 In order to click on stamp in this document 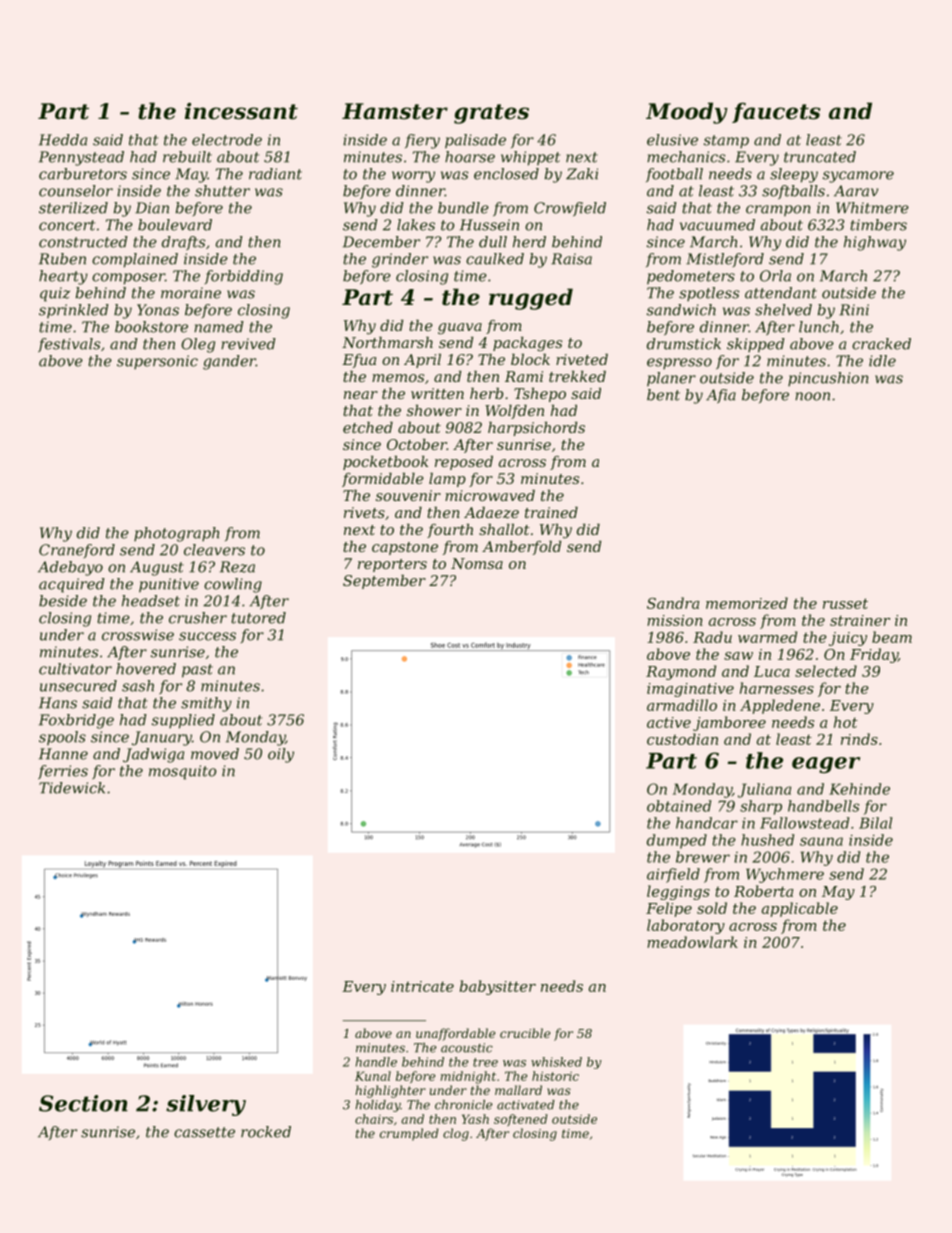, I will do `click(726, 141)`.
